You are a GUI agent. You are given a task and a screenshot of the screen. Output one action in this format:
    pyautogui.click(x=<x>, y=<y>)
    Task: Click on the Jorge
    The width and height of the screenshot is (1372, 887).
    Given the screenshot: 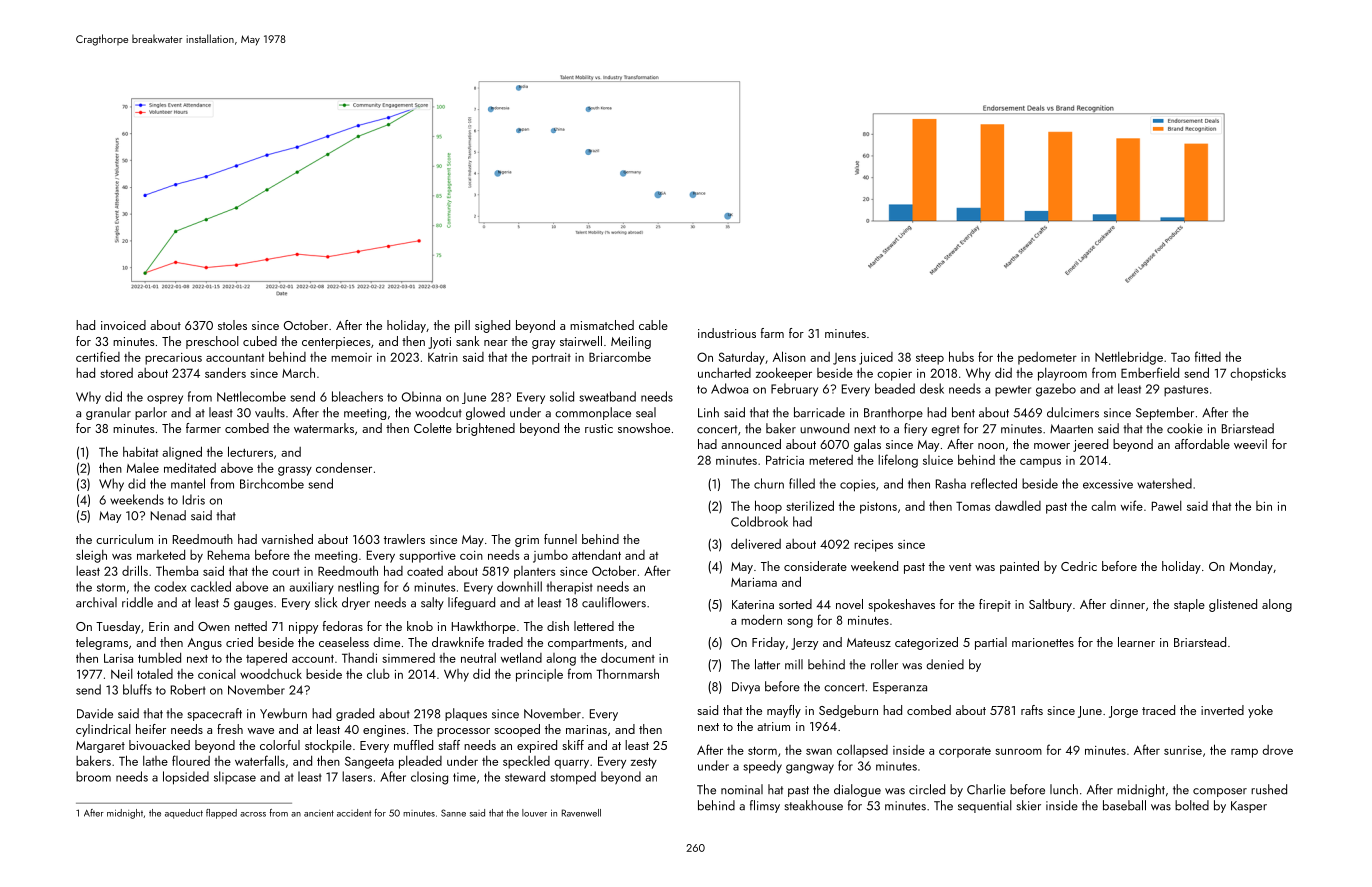 What is the action you would take?
    pyautogui.click(x=1123, y=712)
